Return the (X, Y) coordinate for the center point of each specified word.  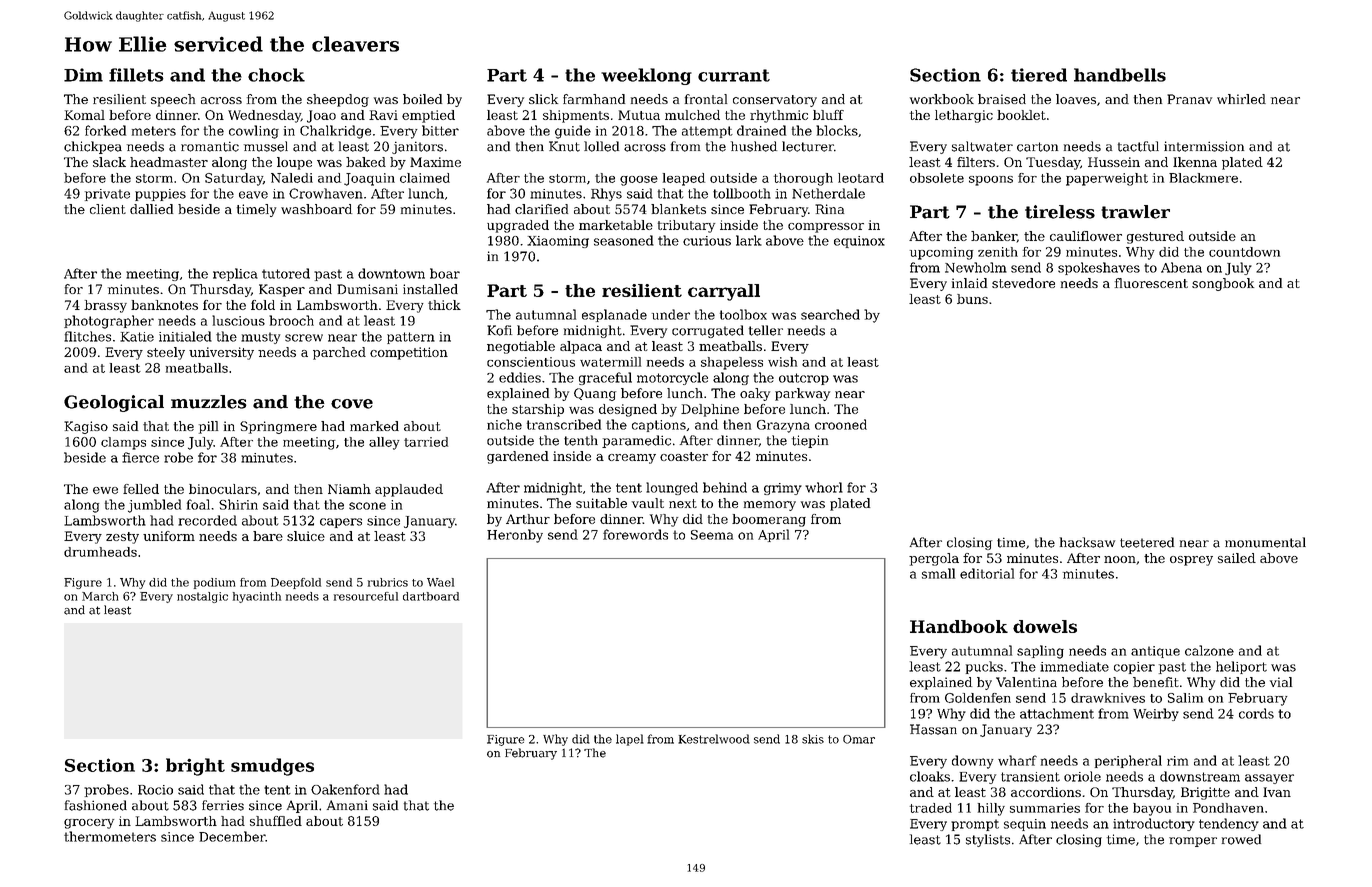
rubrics (388, 582)
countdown (1244, 252)
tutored (286, 273)
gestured (1155, 237)
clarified (541, 209)
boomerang (769, 520)
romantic (210, 146)
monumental (1265, 542)
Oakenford (345, 789)
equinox (859, 242)
